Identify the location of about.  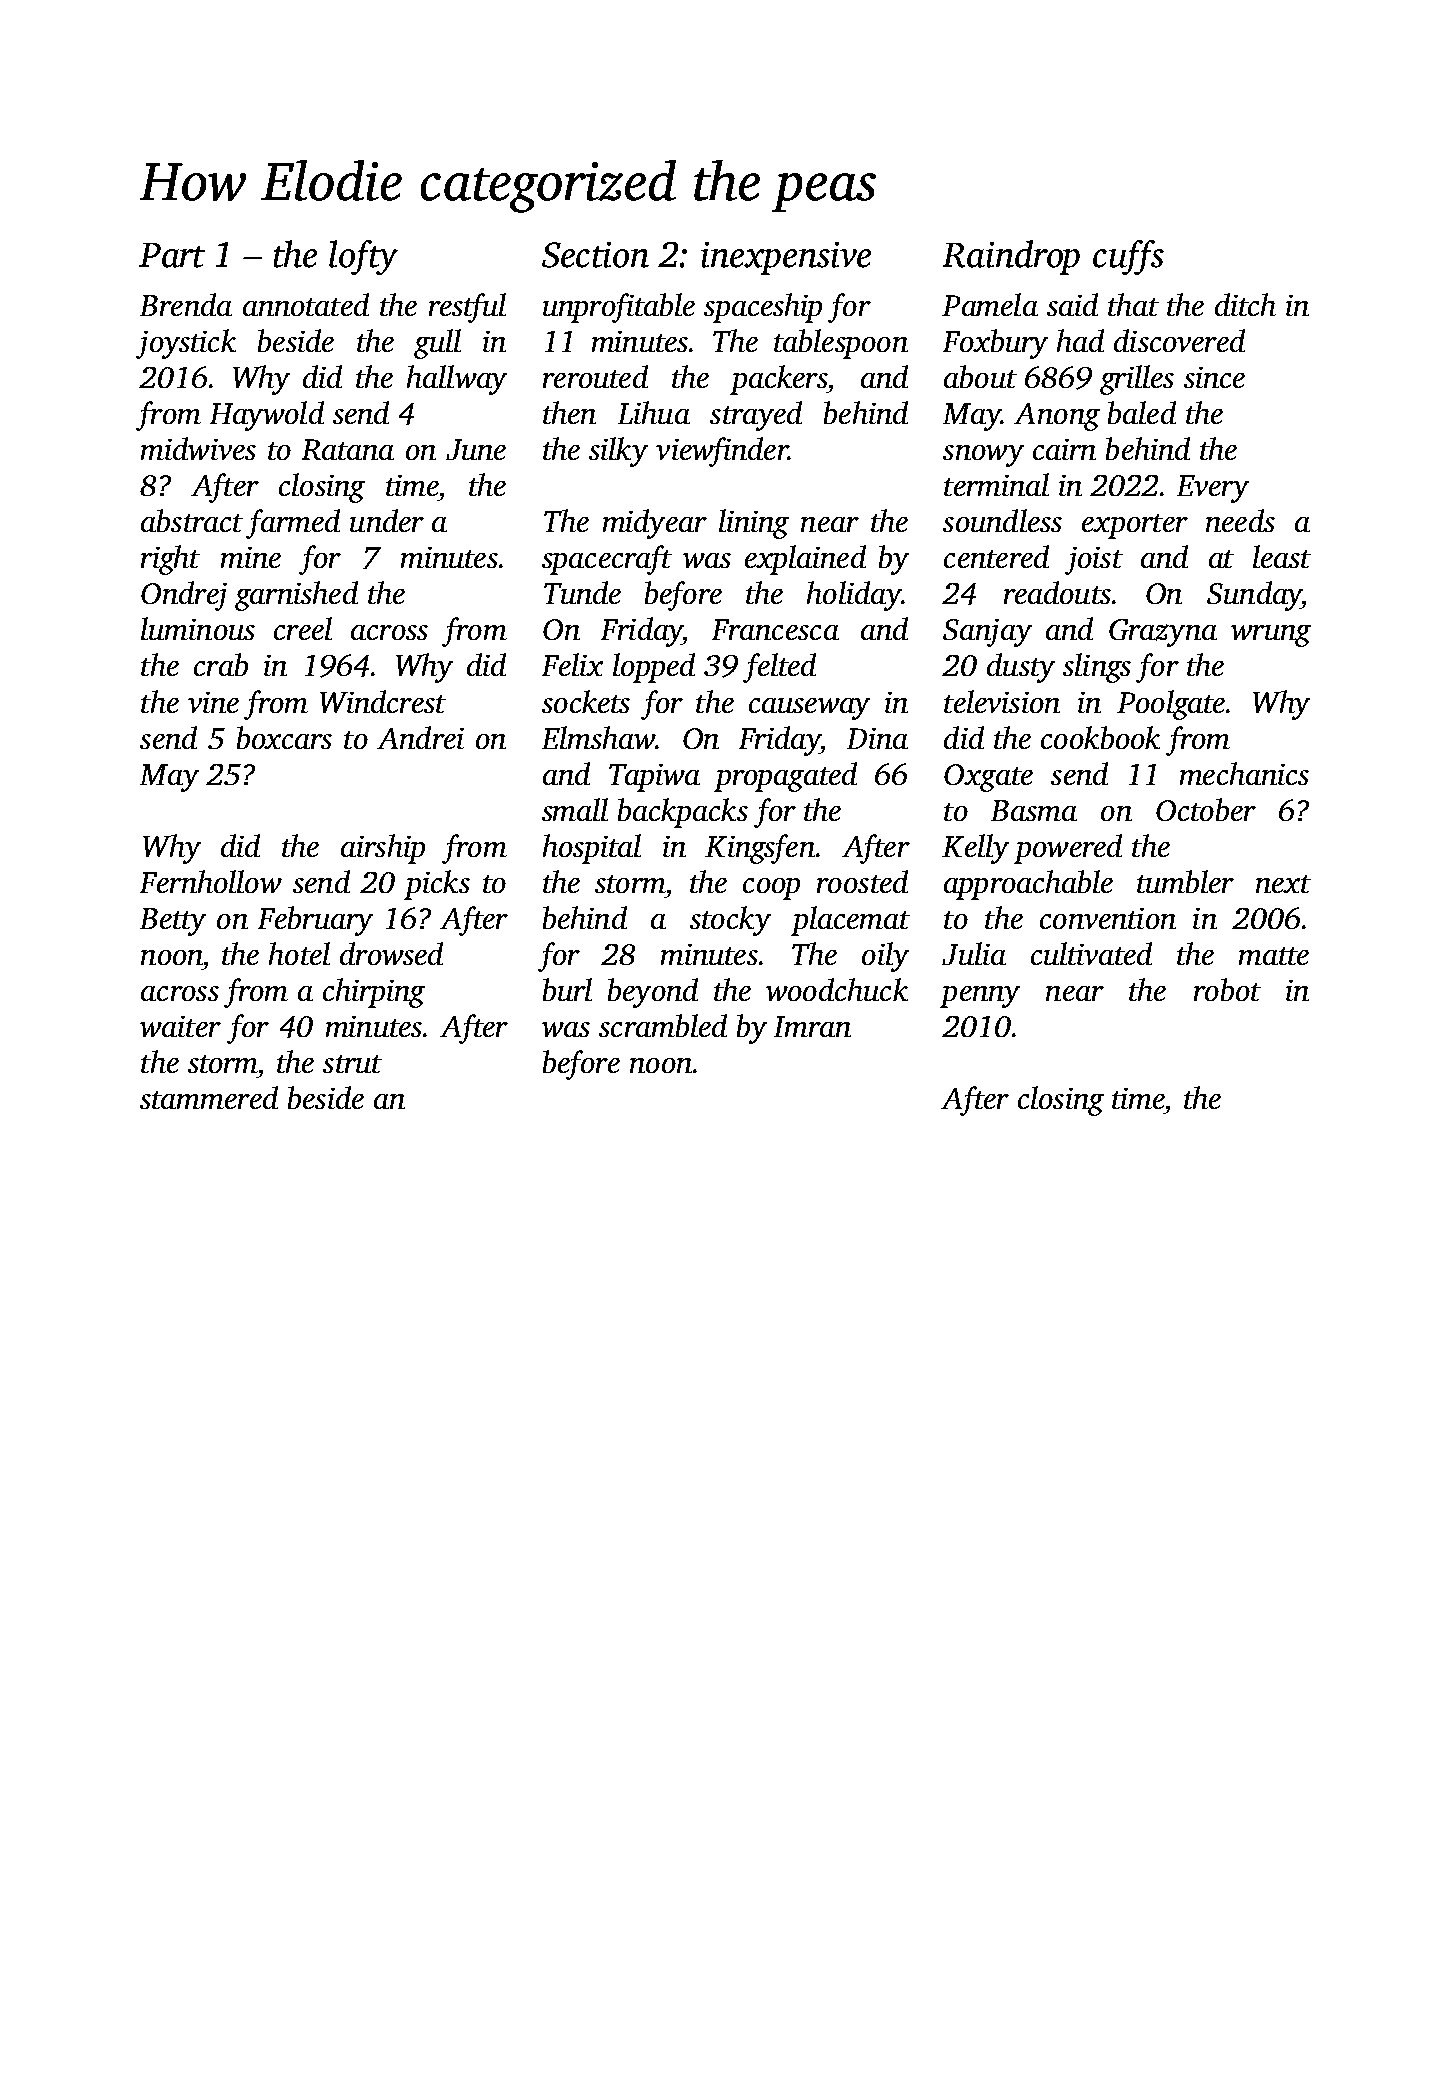
(980, 376).
